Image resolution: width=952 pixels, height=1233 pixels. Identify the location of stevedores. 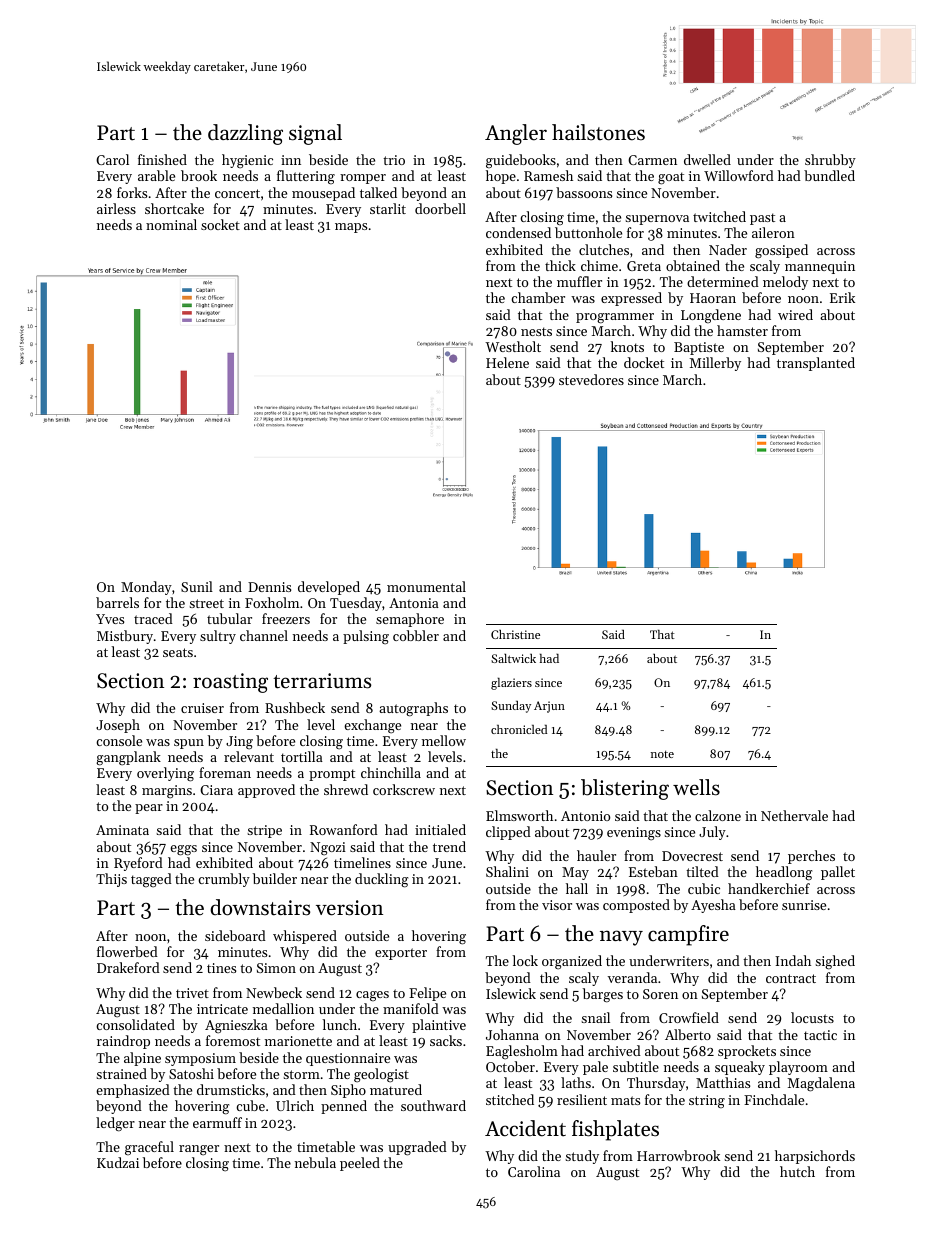
(591, 379).
